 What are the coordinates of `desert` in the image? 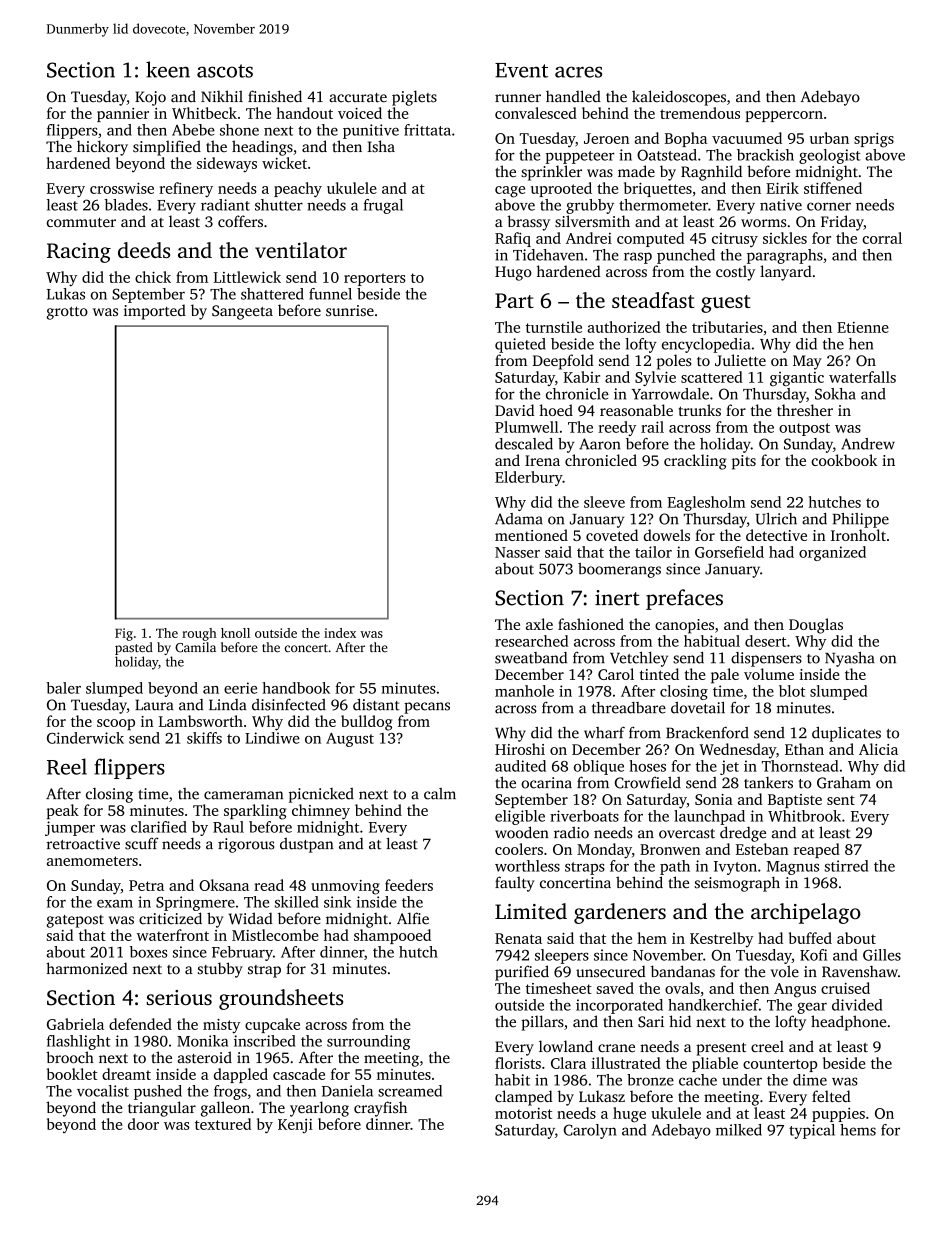 It's located at (765, 641).
